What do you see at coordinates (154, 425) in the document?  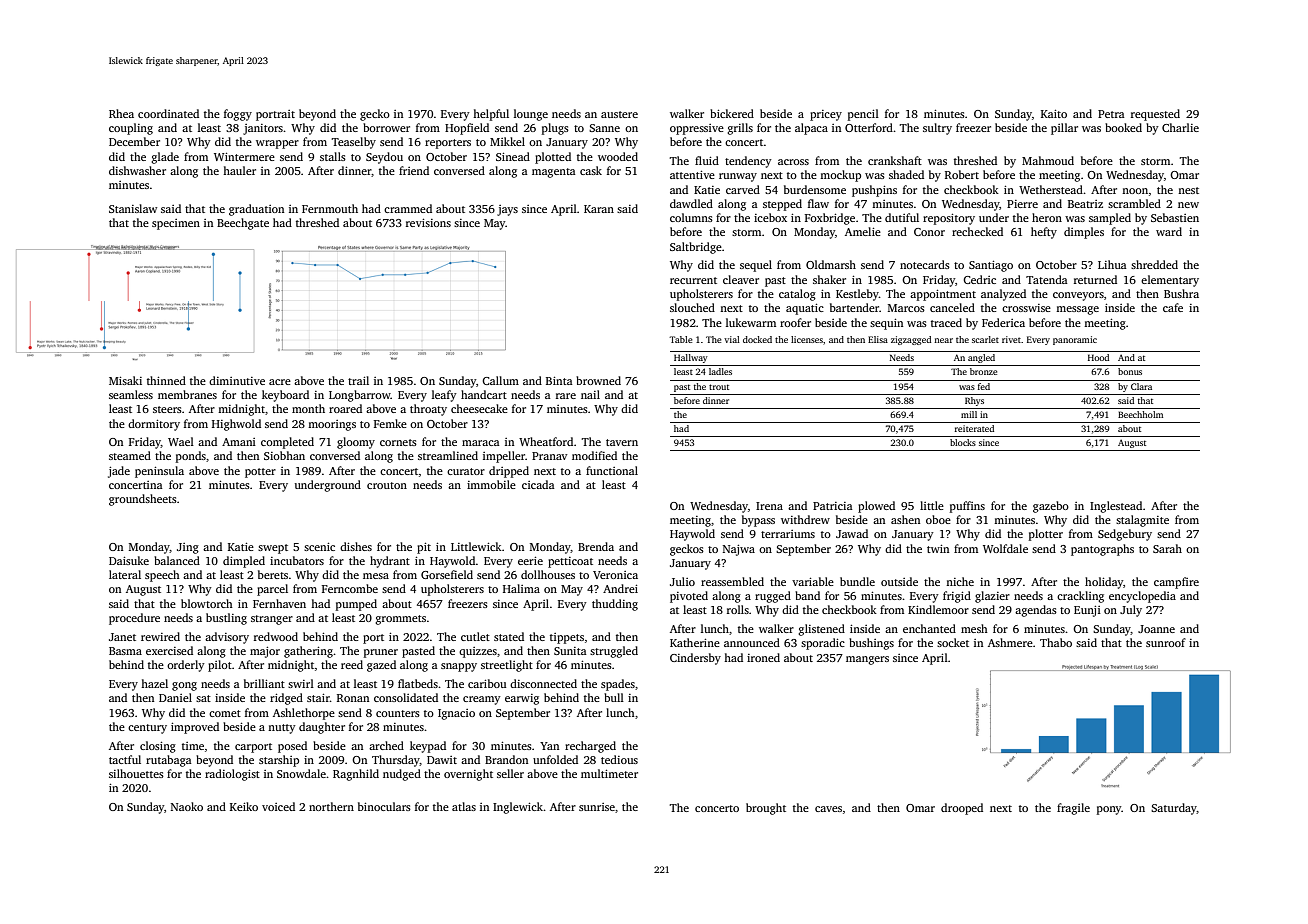 I see `dormitory` at bounding box center [154, 425].
